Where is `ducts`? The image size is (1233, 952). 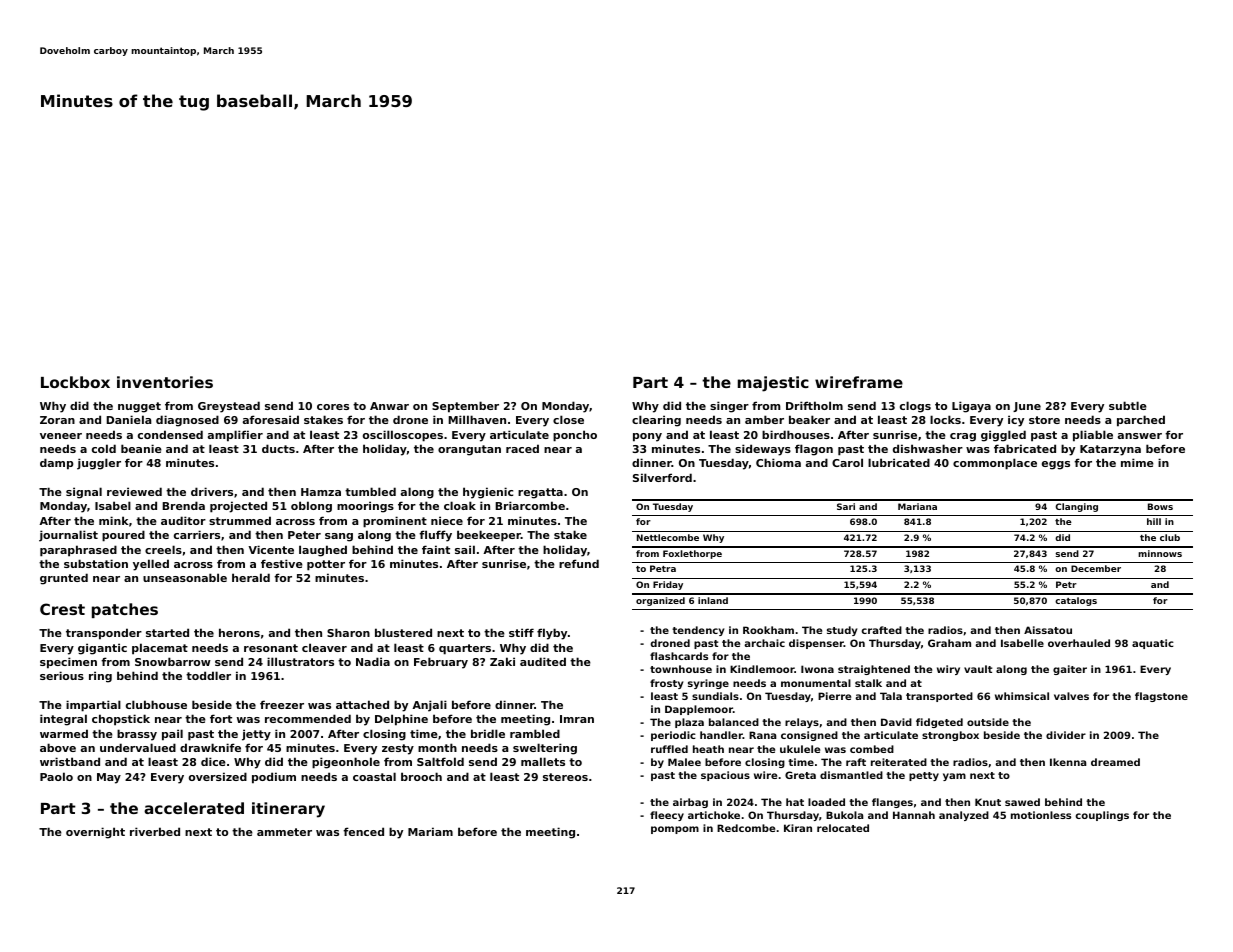 ducts is located at coordinates (278, 448).
